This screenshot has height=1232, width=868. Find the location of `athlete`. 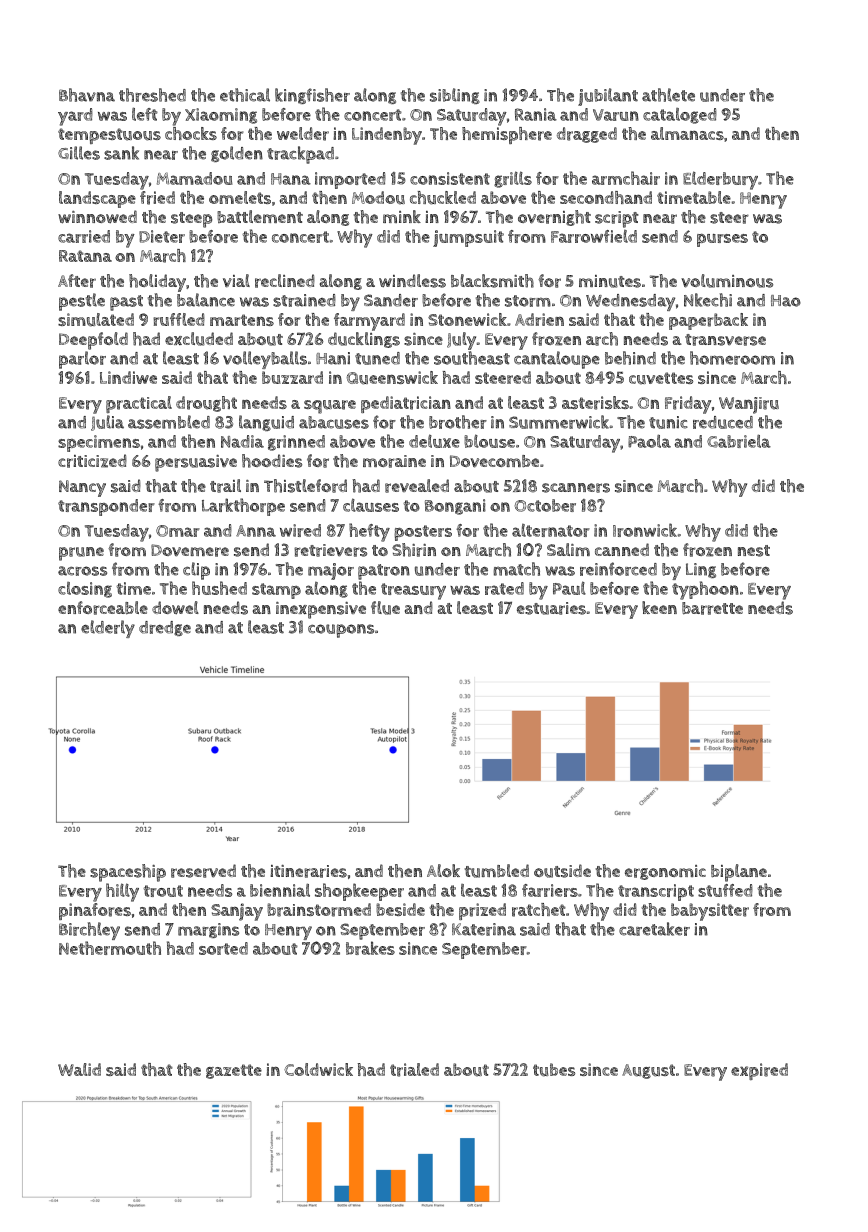

athlete is located at coordinates (668, 95).
